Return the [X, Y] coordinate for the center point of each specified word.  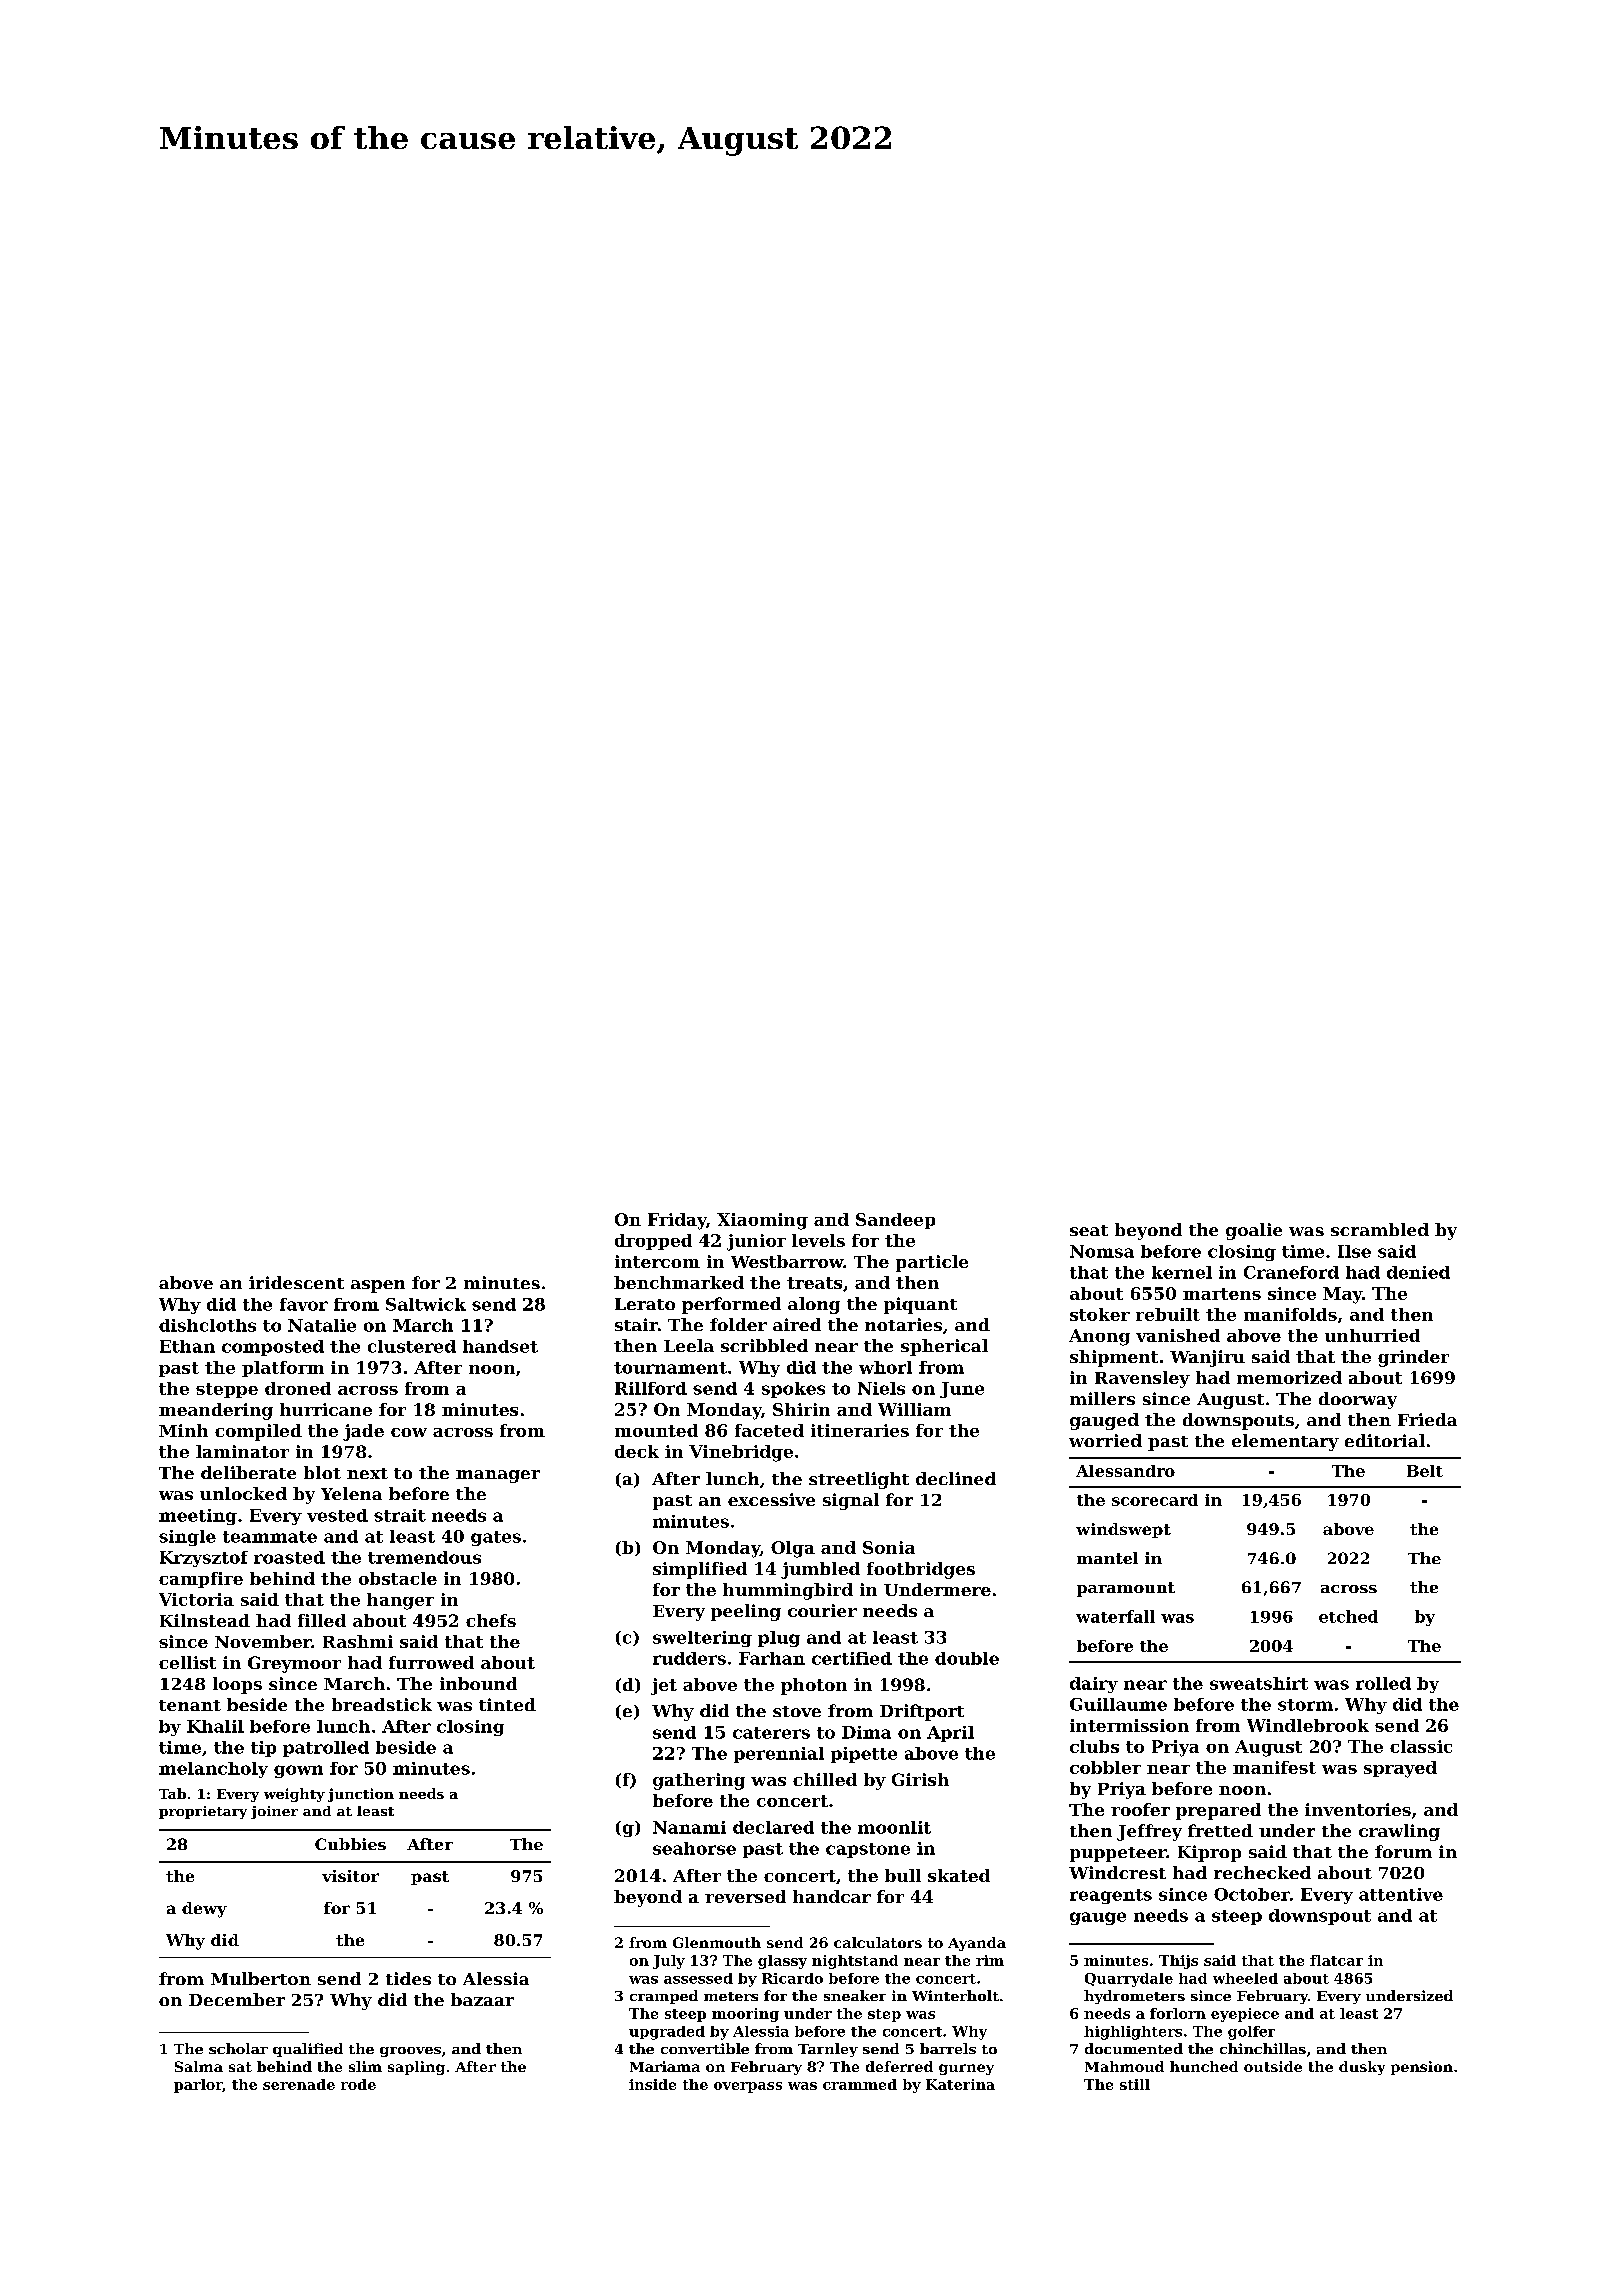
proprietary [203, 1812]
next [367, 1473]
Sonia [889, 1547]
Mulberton [261, 1978]
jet [664, 1686]
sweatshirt [1259, 1683]
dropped [653, 1242]
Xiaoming [762, 1221]
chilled [825, 1779]
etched [1348, 1616]
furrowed [431, 1662]
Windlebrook [1308, 1725]
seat [1089, 1230]
